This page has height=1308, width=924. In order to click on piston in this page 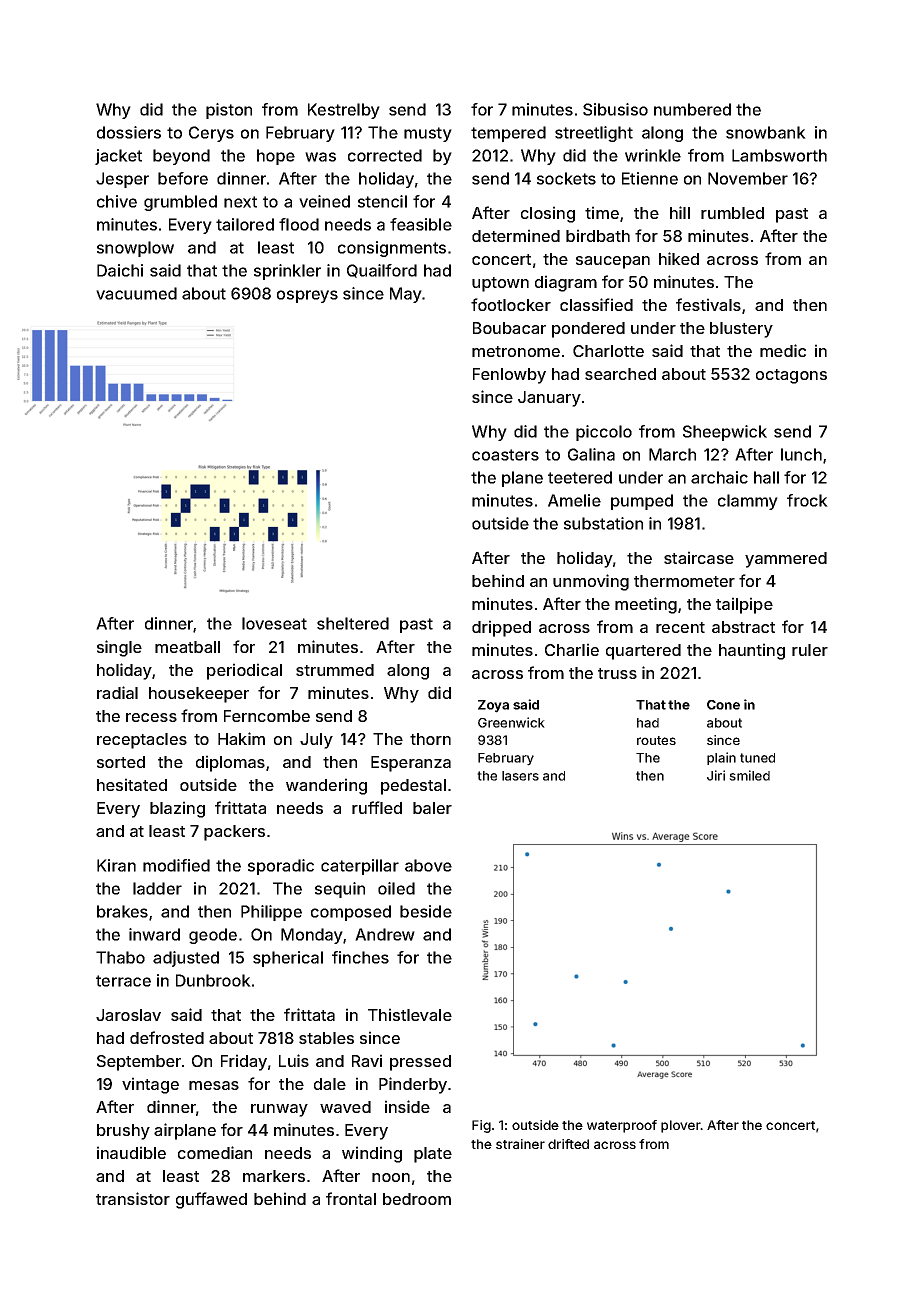, I will do `click(229, 111)`.
